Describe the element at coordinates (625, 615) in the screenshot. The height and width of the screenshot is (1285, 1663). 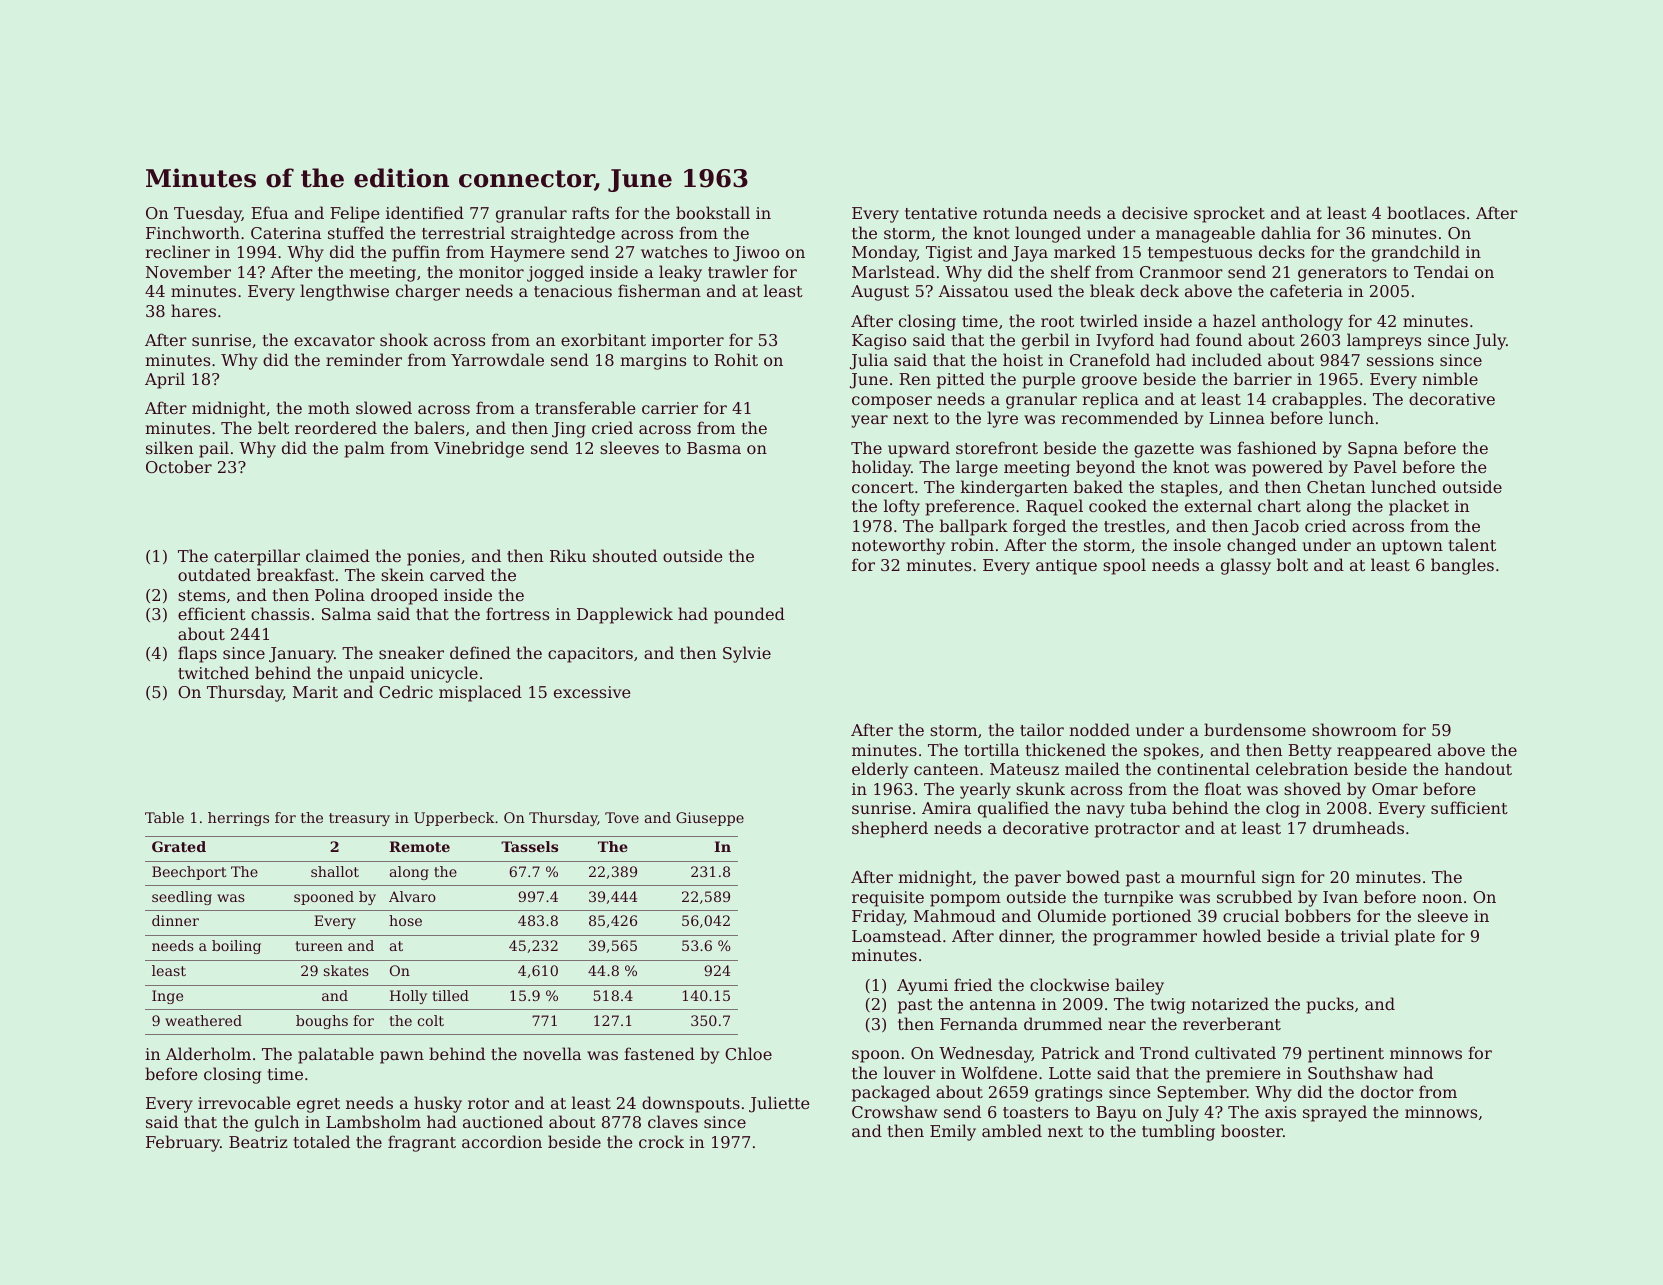
I see `Dapplewick` at that location.
